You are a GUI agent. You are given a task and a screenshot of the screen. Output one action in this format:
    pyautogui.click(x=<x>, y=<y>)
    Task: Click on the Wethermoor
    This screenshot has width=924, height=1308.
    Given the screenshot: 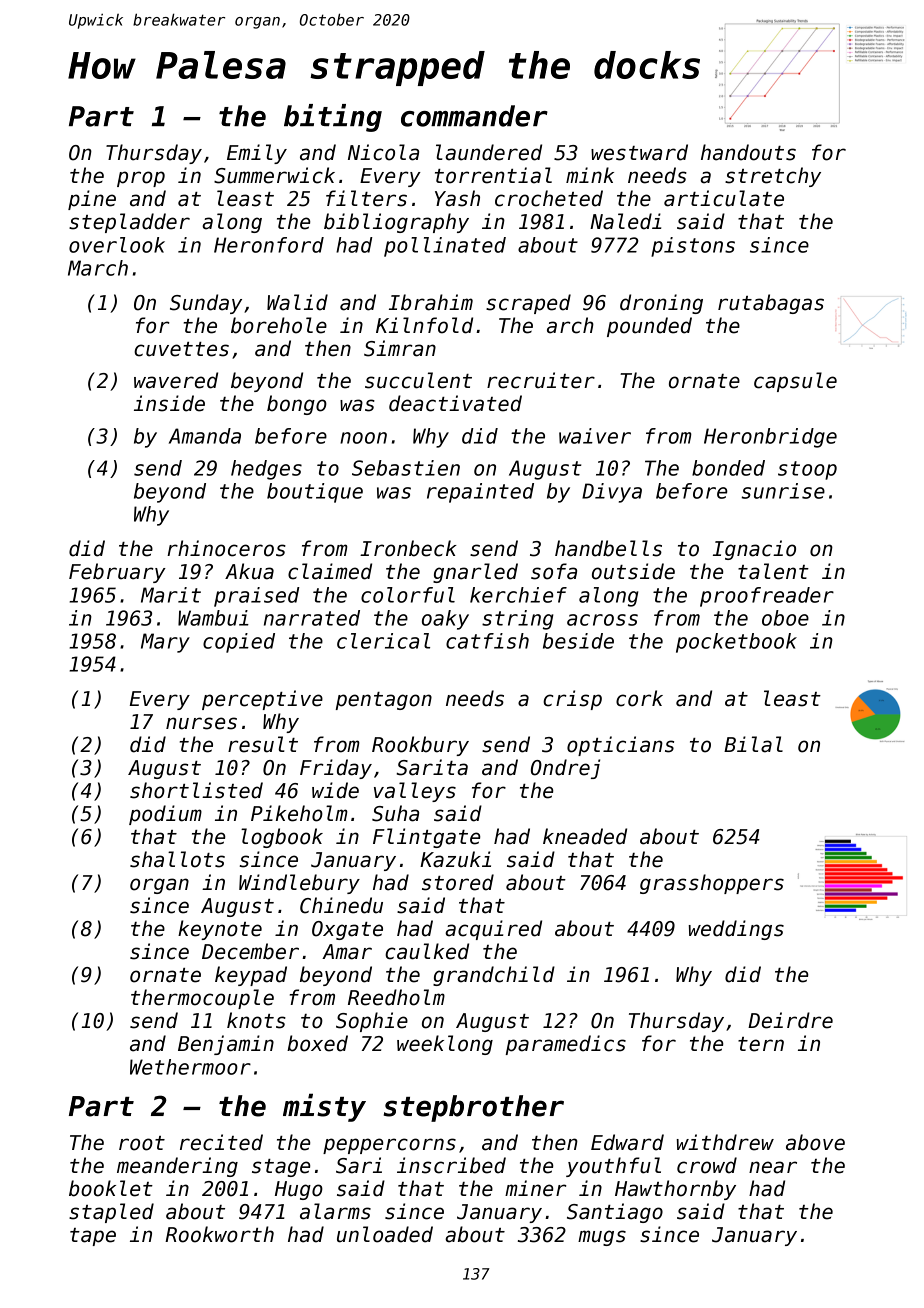 What is the action you would take?
    pyautogui.click(x=190, y=1067)
